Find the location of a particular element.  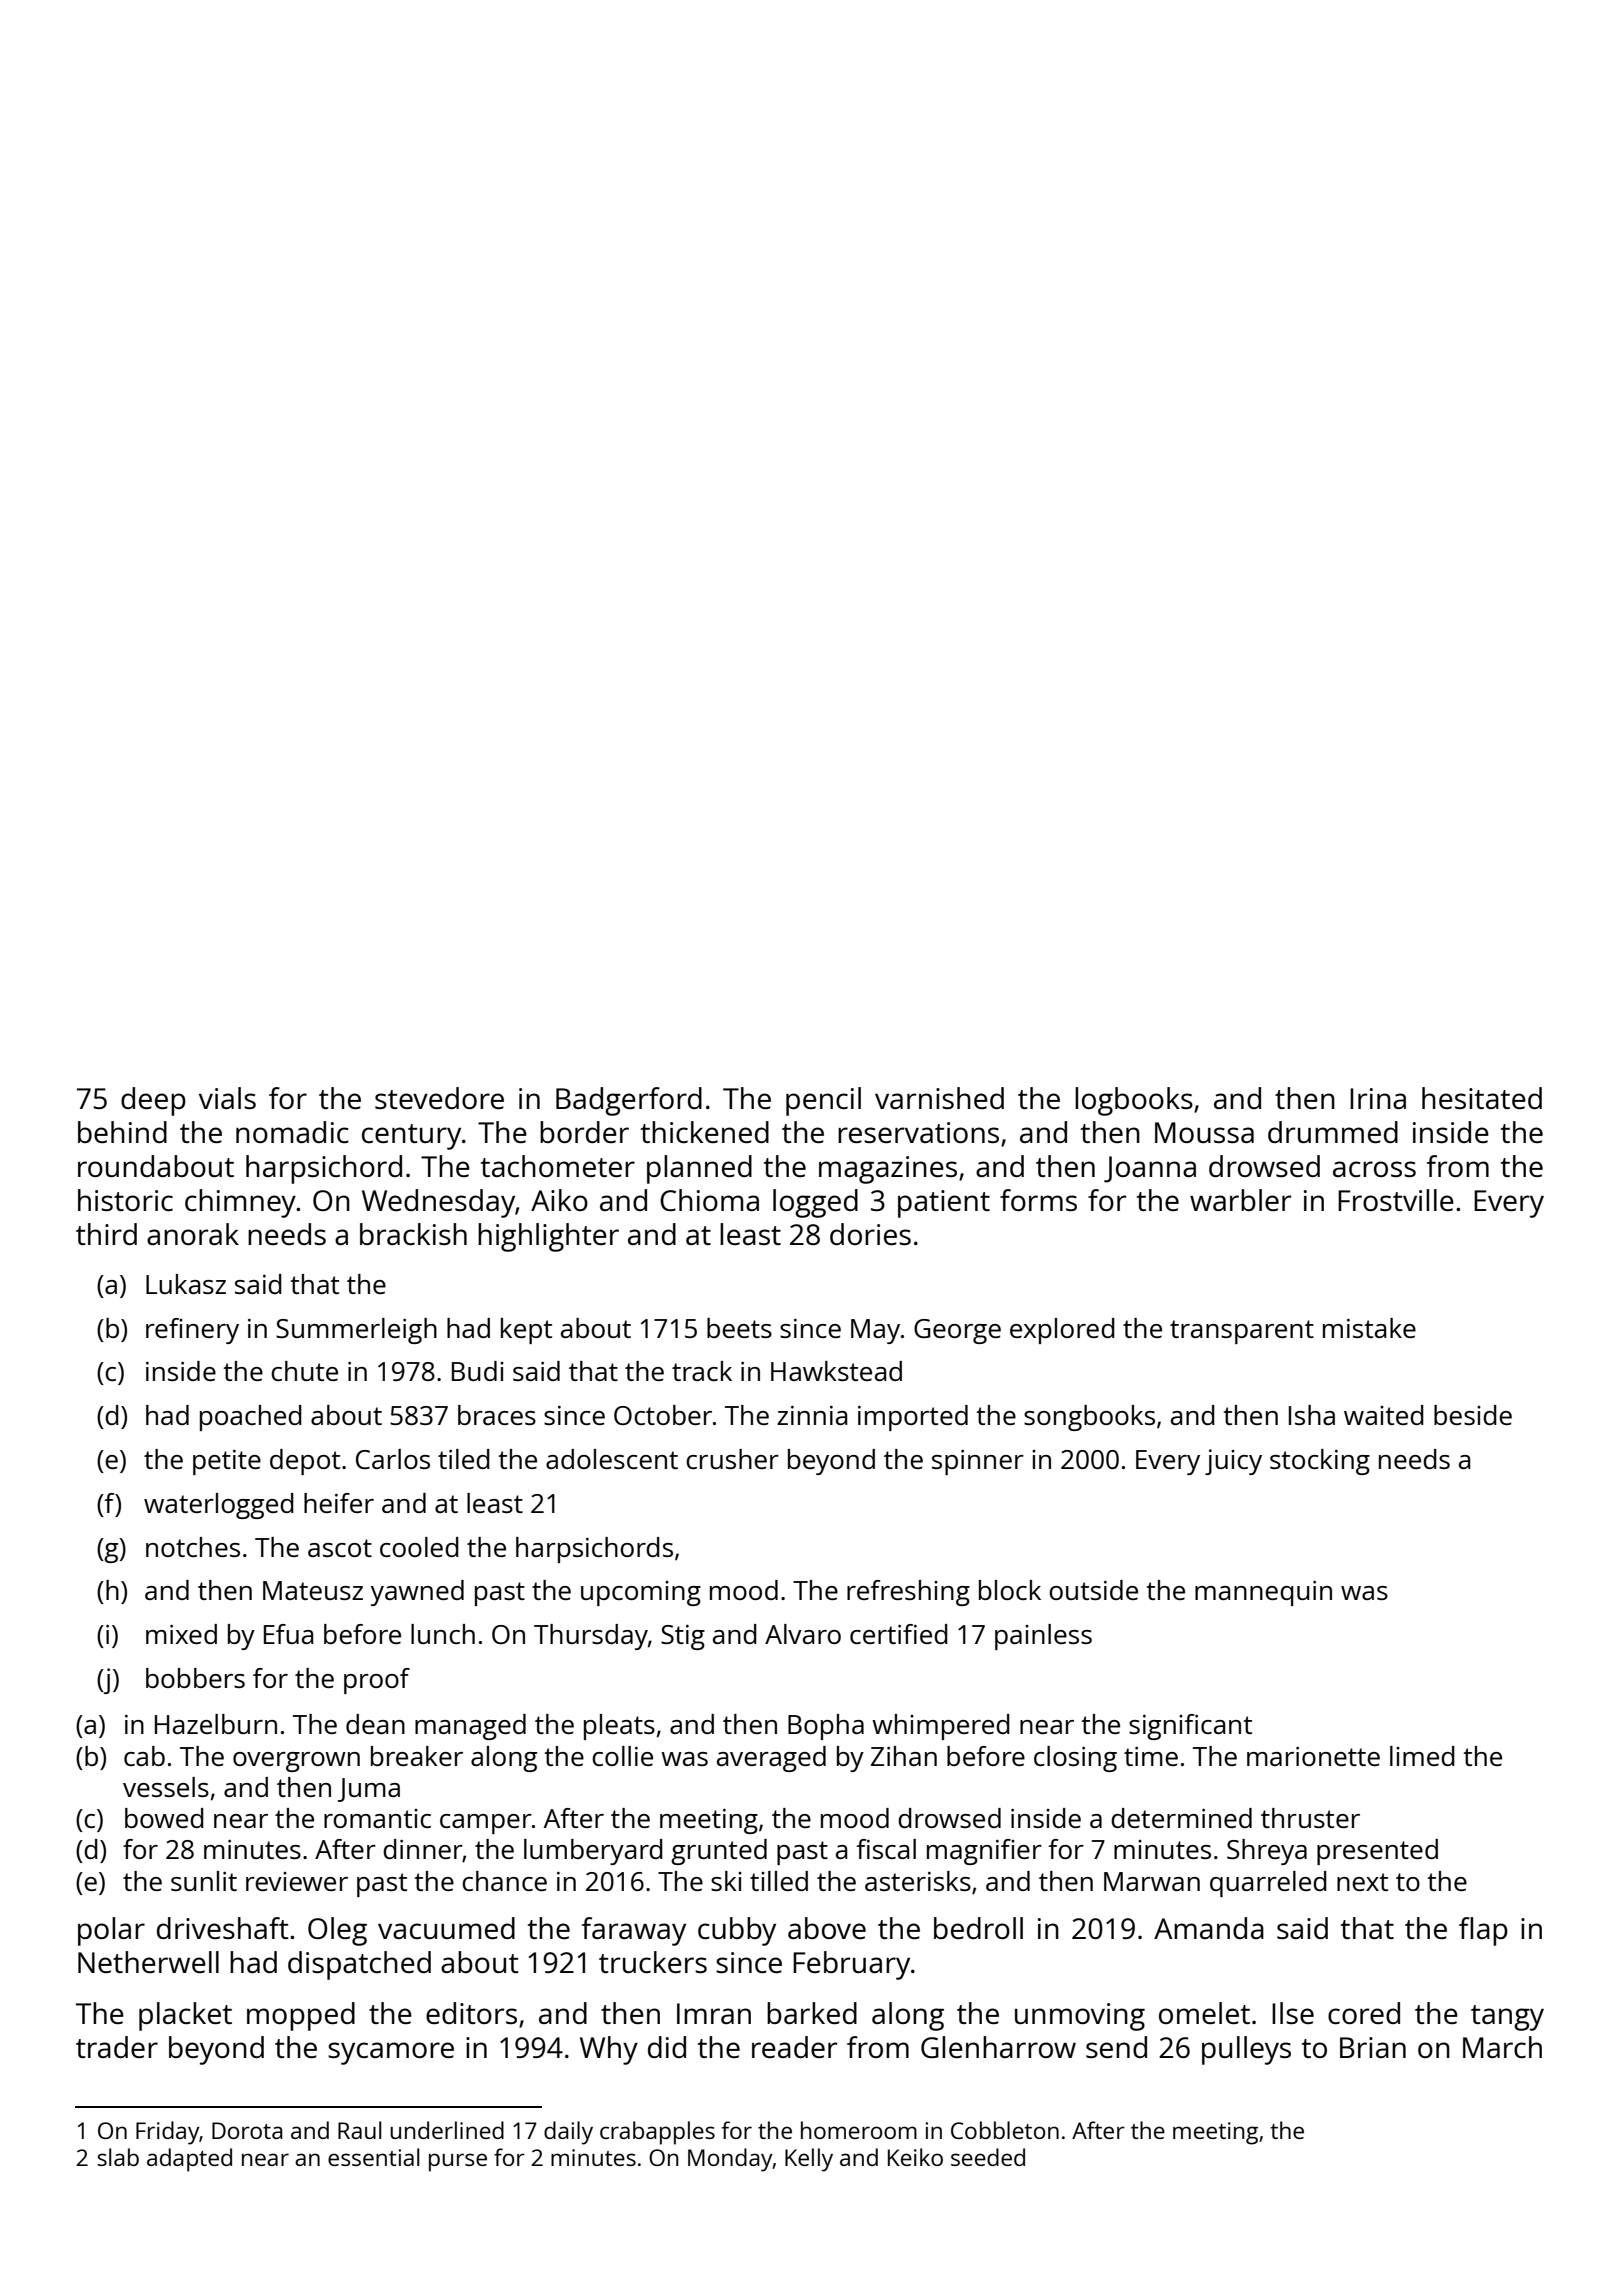

Thursday is located at coordinates (591, 1637).
